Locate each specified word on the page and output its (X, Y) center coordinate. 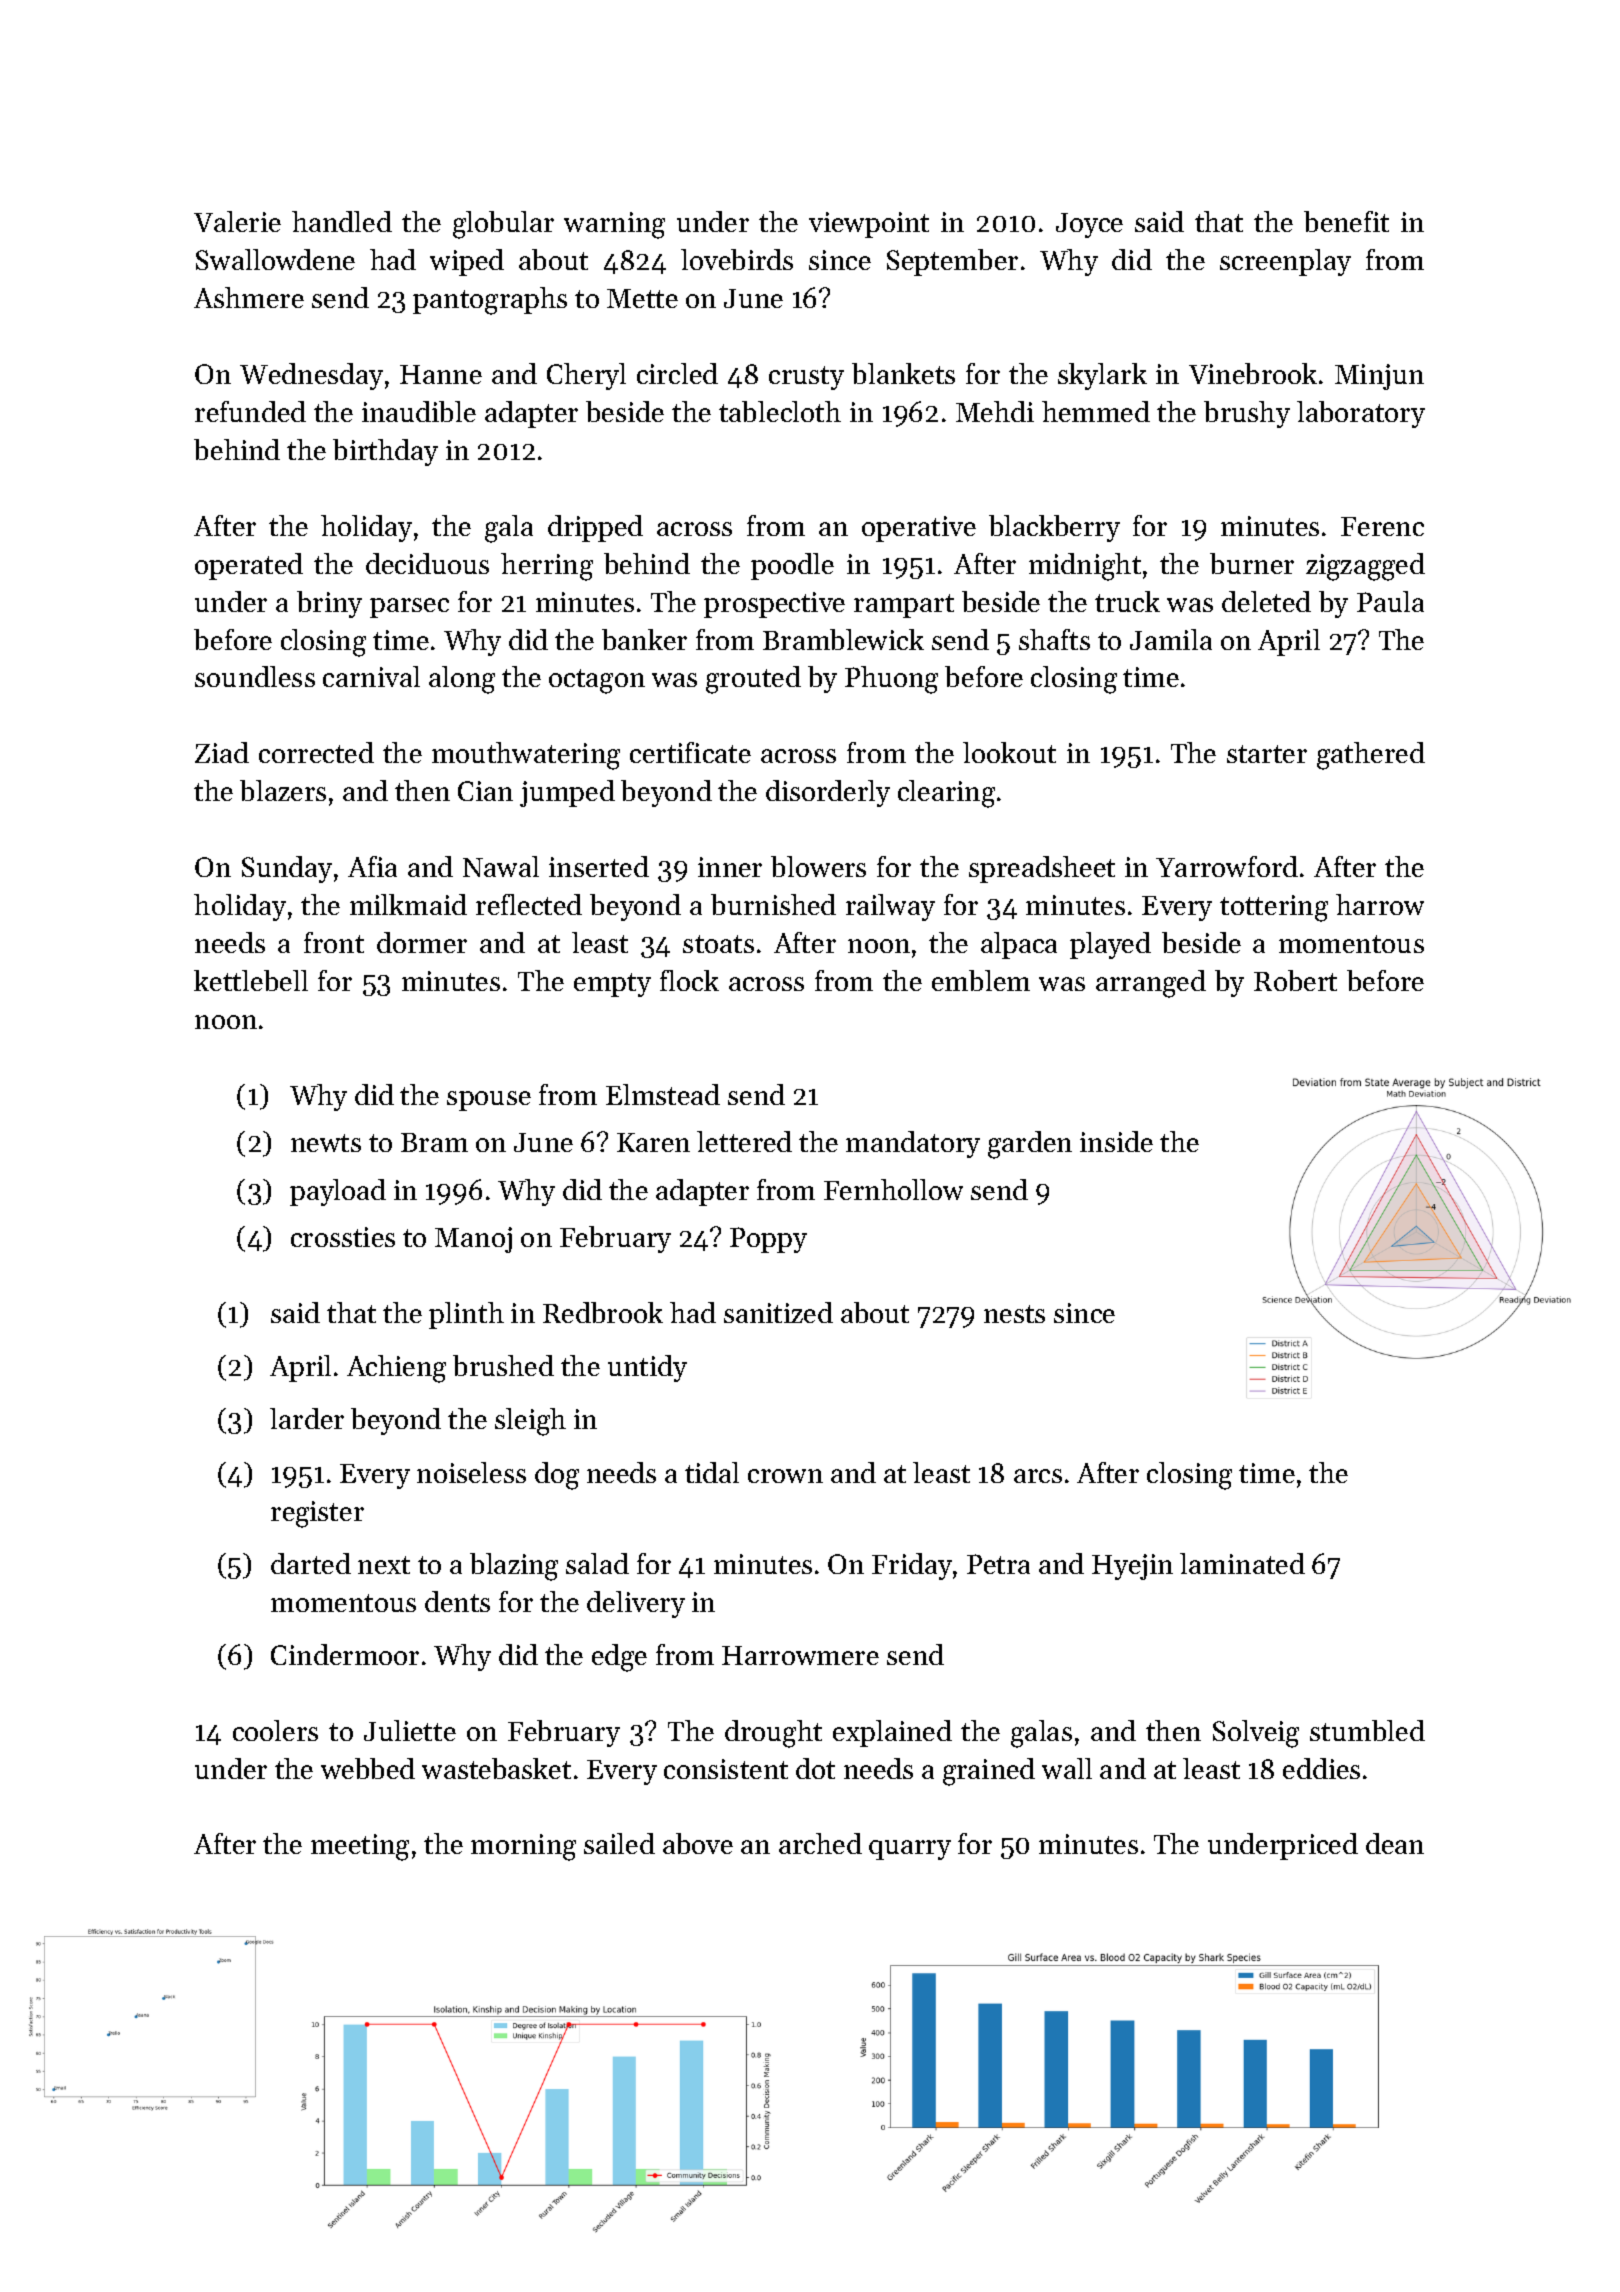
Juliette (410, 1730)
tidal (712, 1472)
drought (773, 1734)
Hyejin (1132, 1567)
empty (612, 985)
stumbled (1367, 1730)
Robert (1295, 980)
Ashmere (249, 297)
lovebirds (737, 259)
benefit (1346, 221)
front (334, 942)
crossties (343, 1237)
